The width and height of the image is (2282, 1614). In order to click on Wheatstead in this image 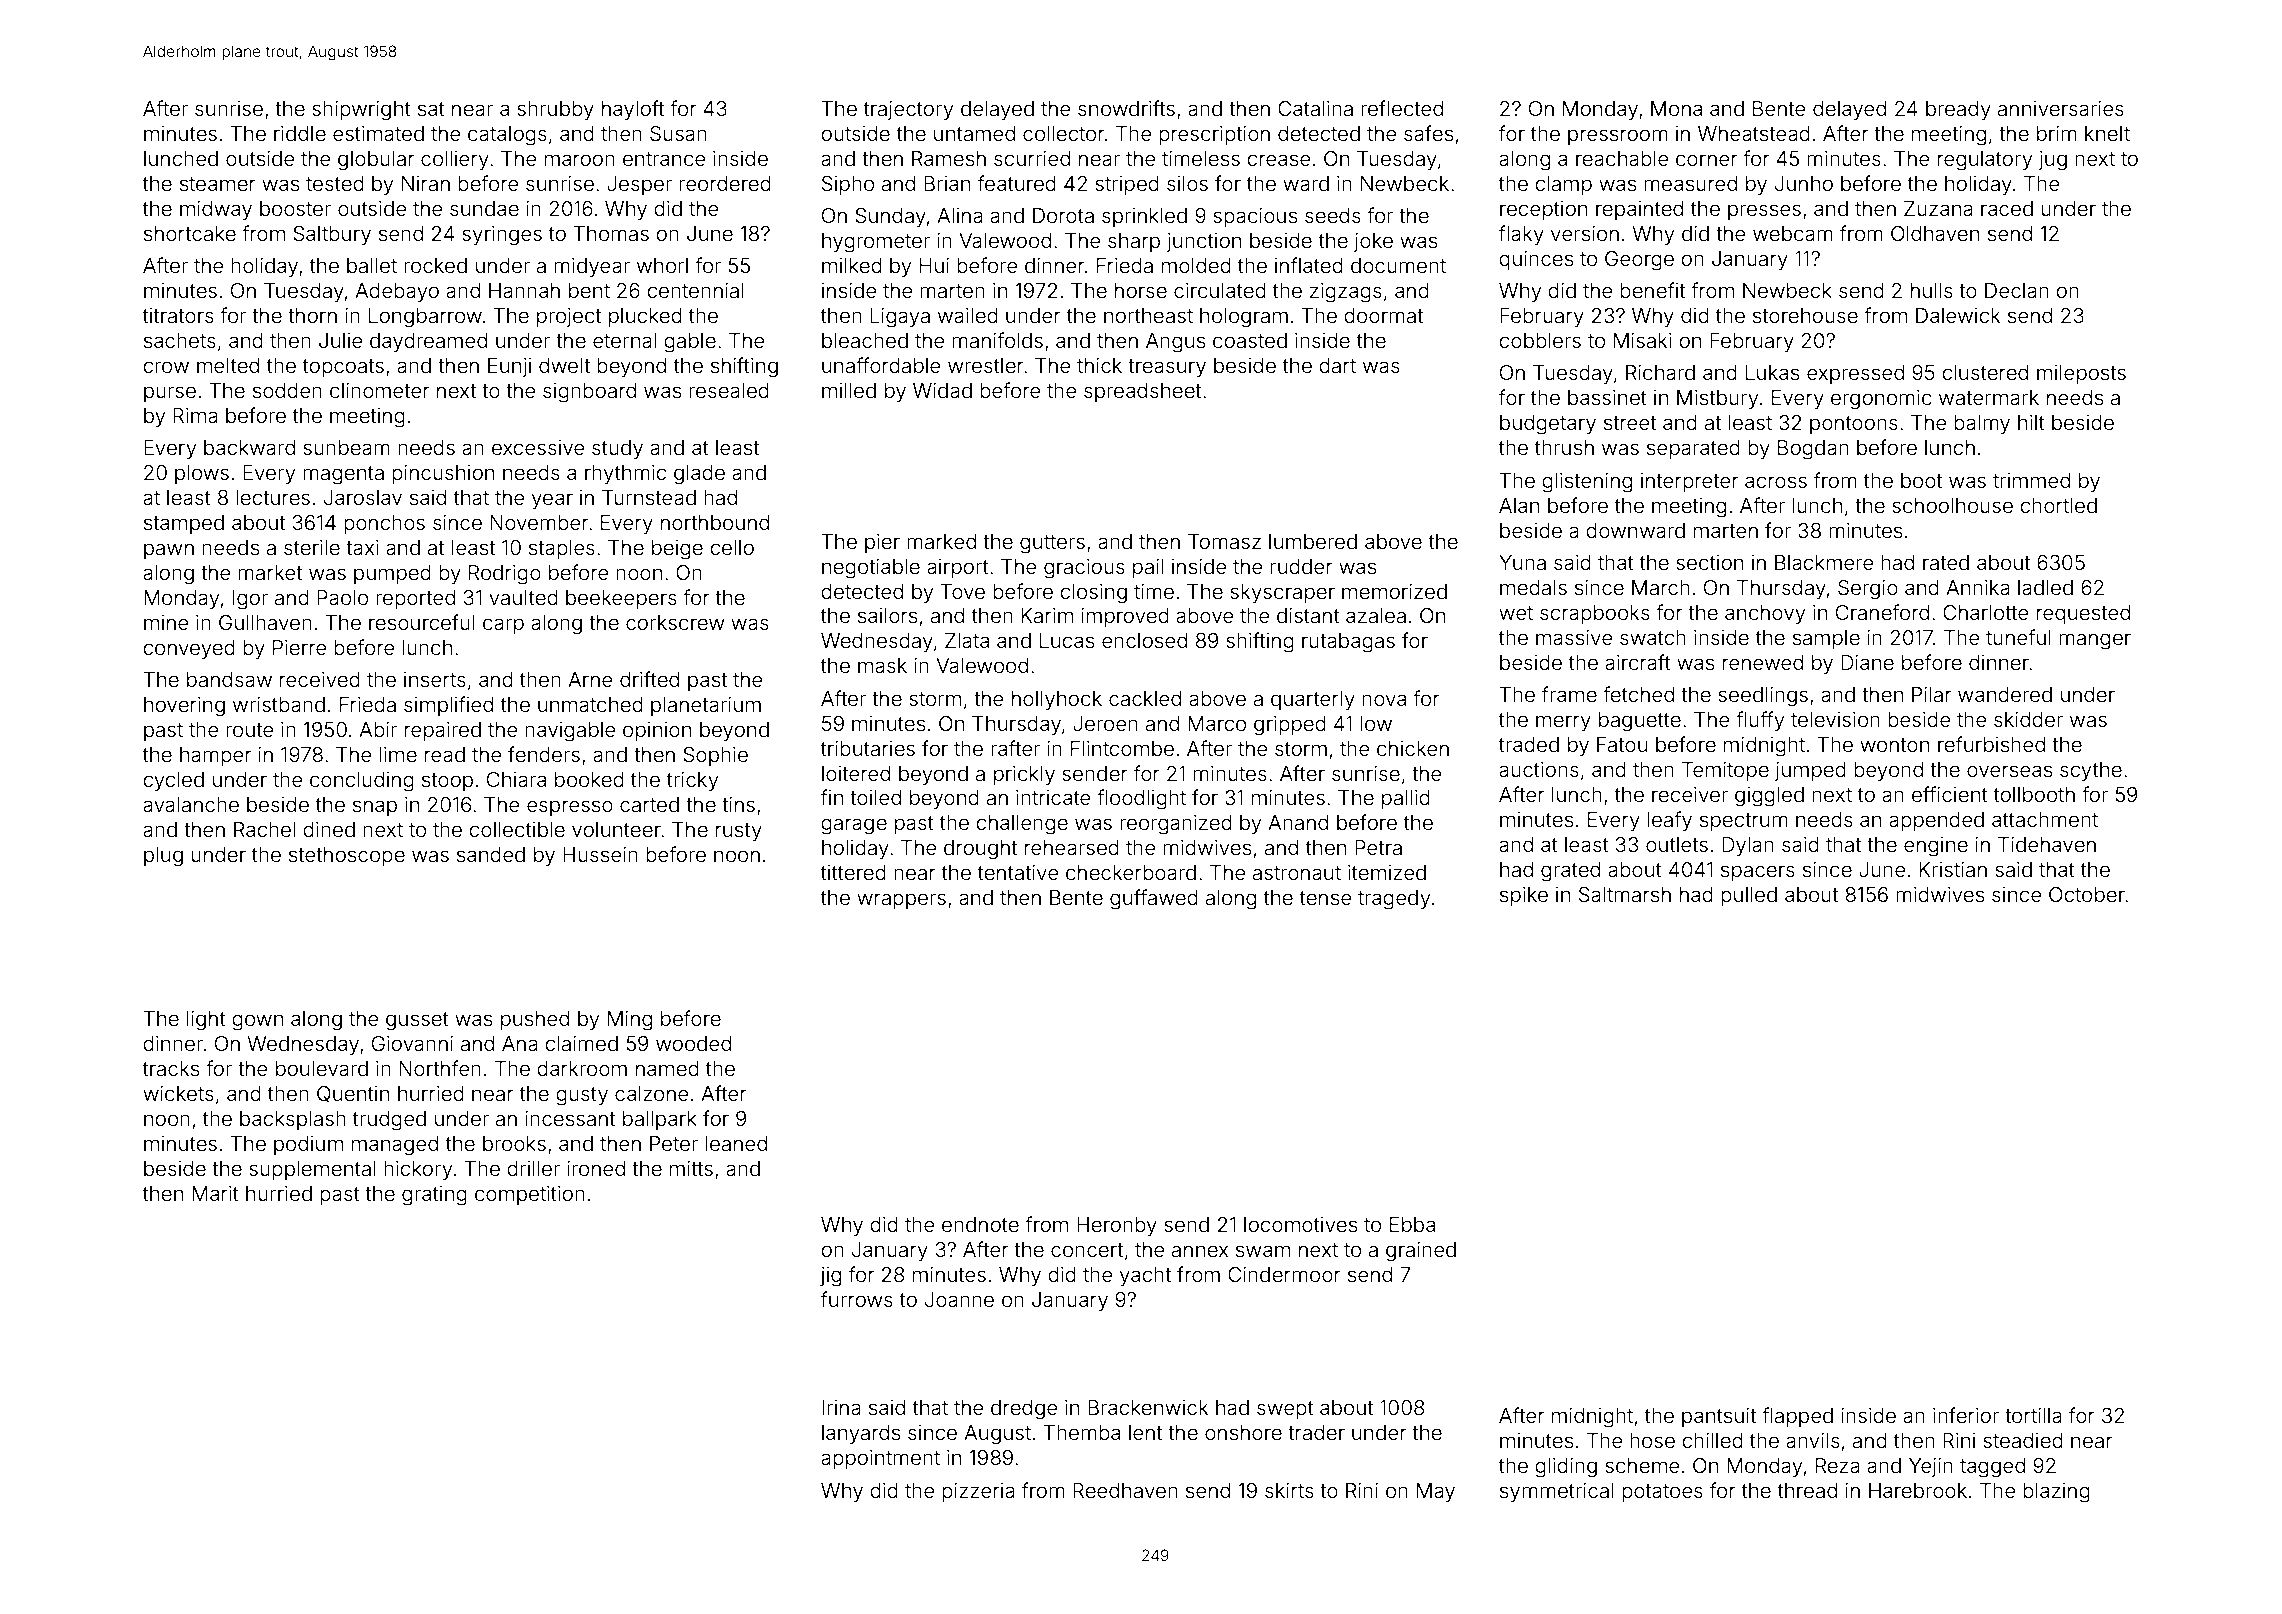, I will do `click(1754, 133)`.
